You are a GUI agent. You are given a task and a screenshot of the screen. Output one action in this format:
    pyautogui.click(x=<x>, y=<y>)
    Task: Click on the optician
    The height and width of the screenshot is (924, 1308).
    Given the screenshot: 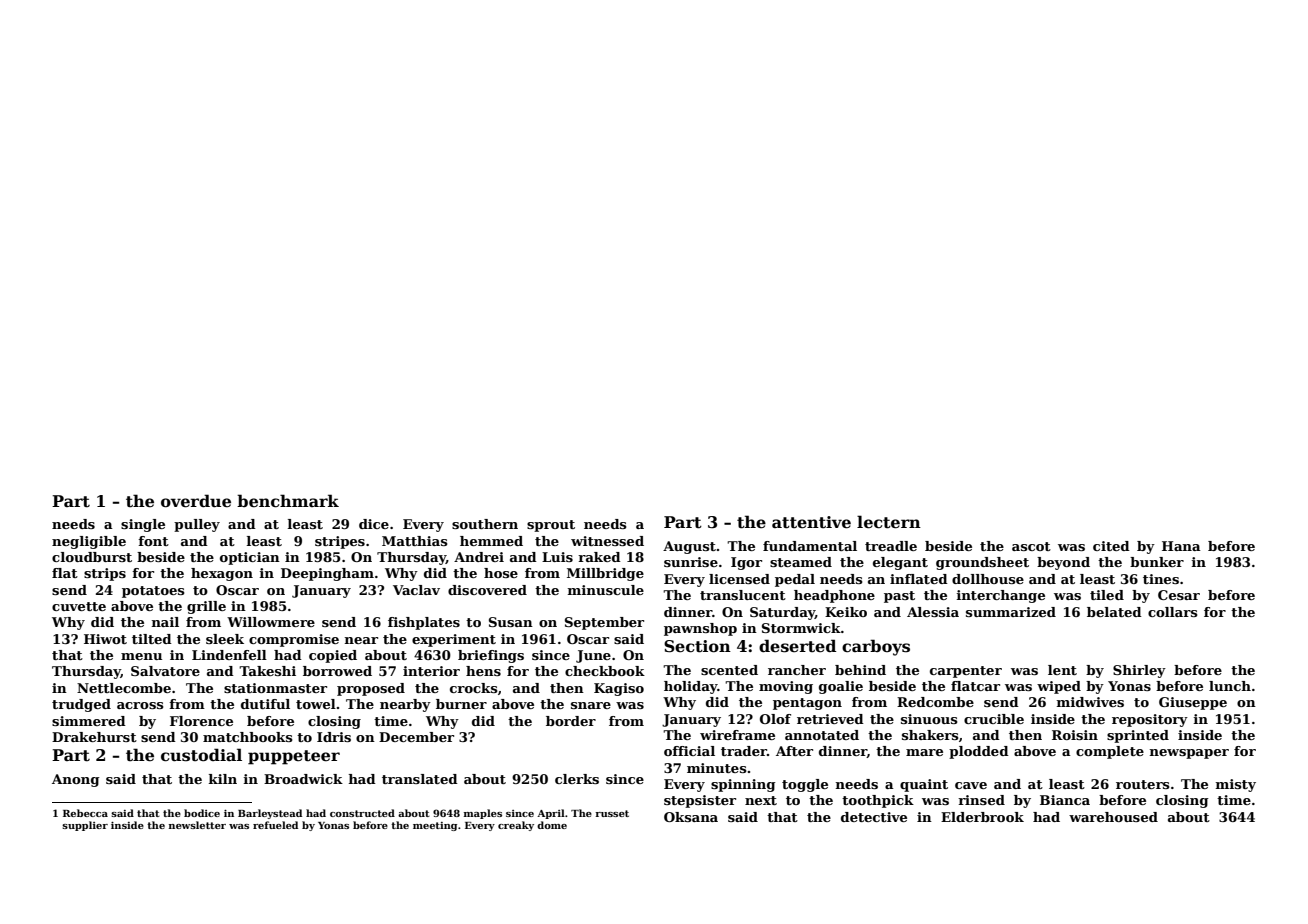 What is the action you would take?
    pyautogui.click(x=250, y=558)
